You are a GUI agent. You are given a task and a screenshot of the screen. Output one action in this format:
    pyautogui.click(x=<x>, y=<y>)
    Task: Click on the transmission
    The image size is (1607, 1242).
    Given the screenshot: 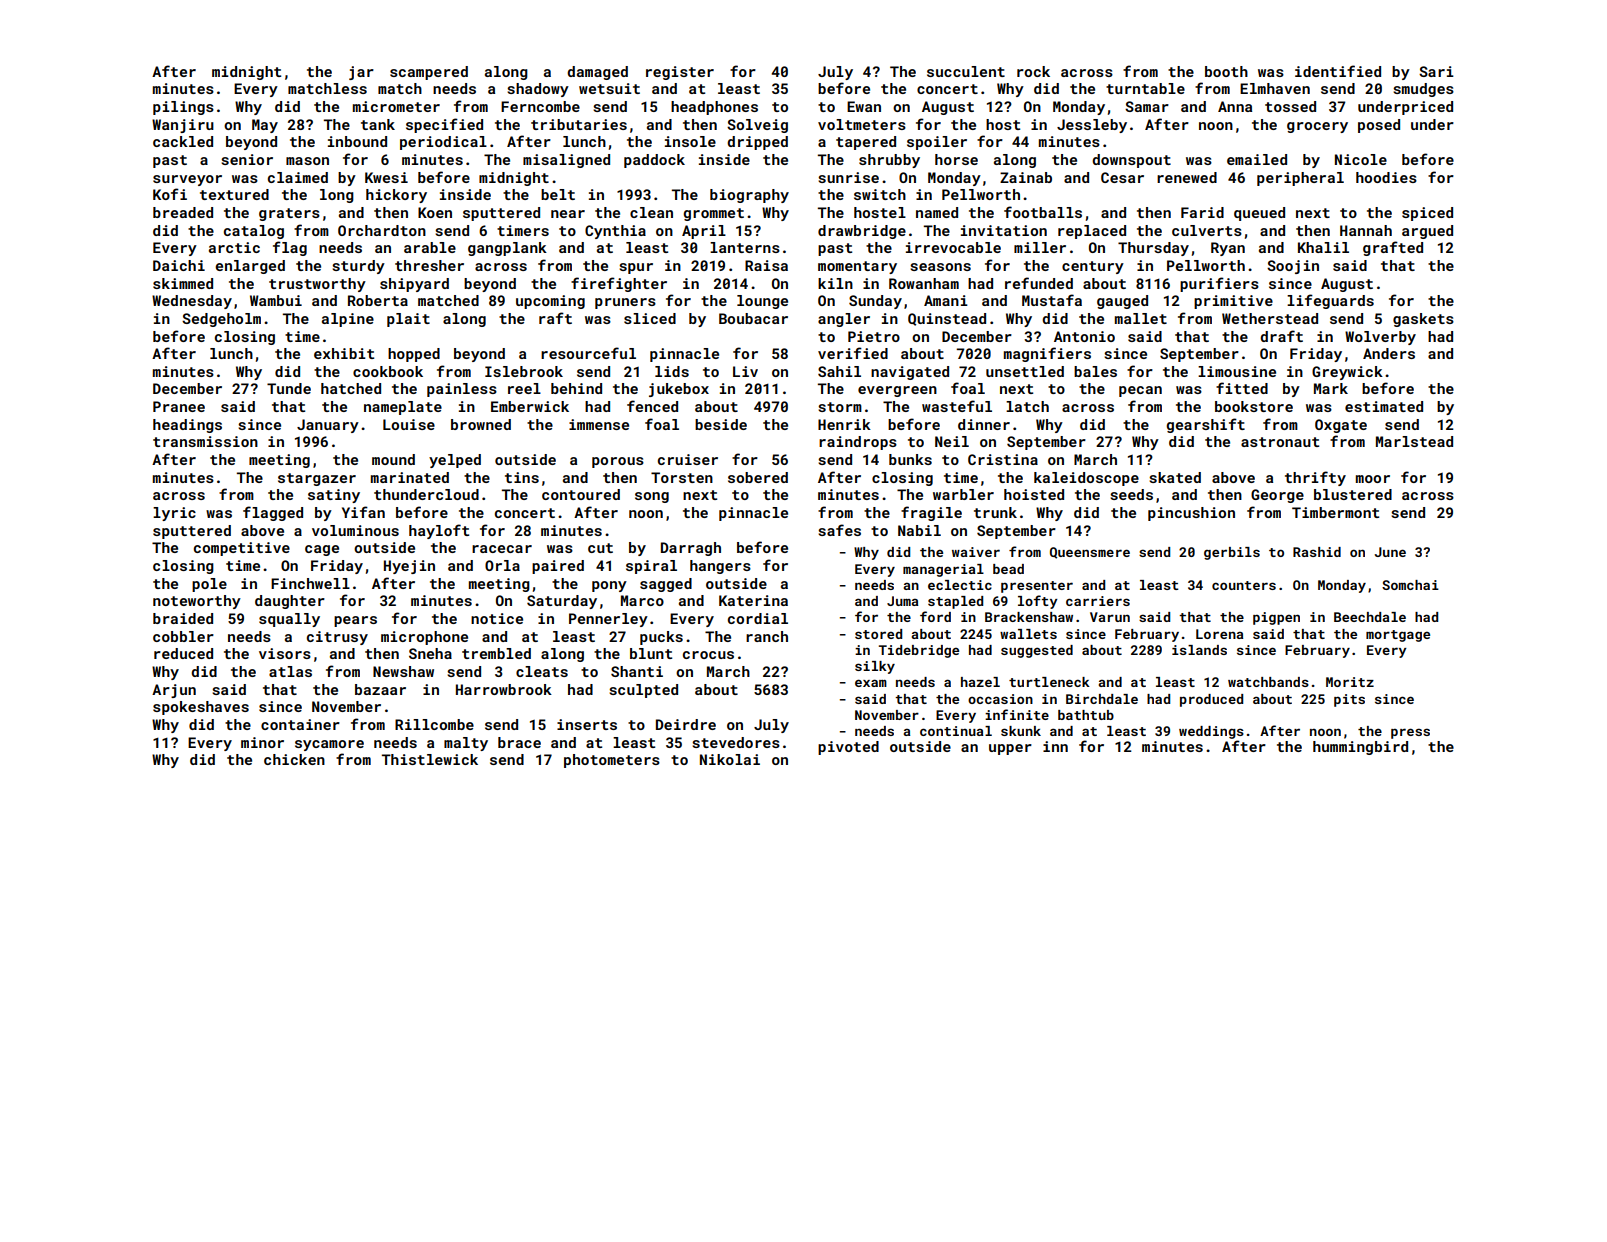 What is the action you would take?
    pyautogui.click(x=205, y=441)
